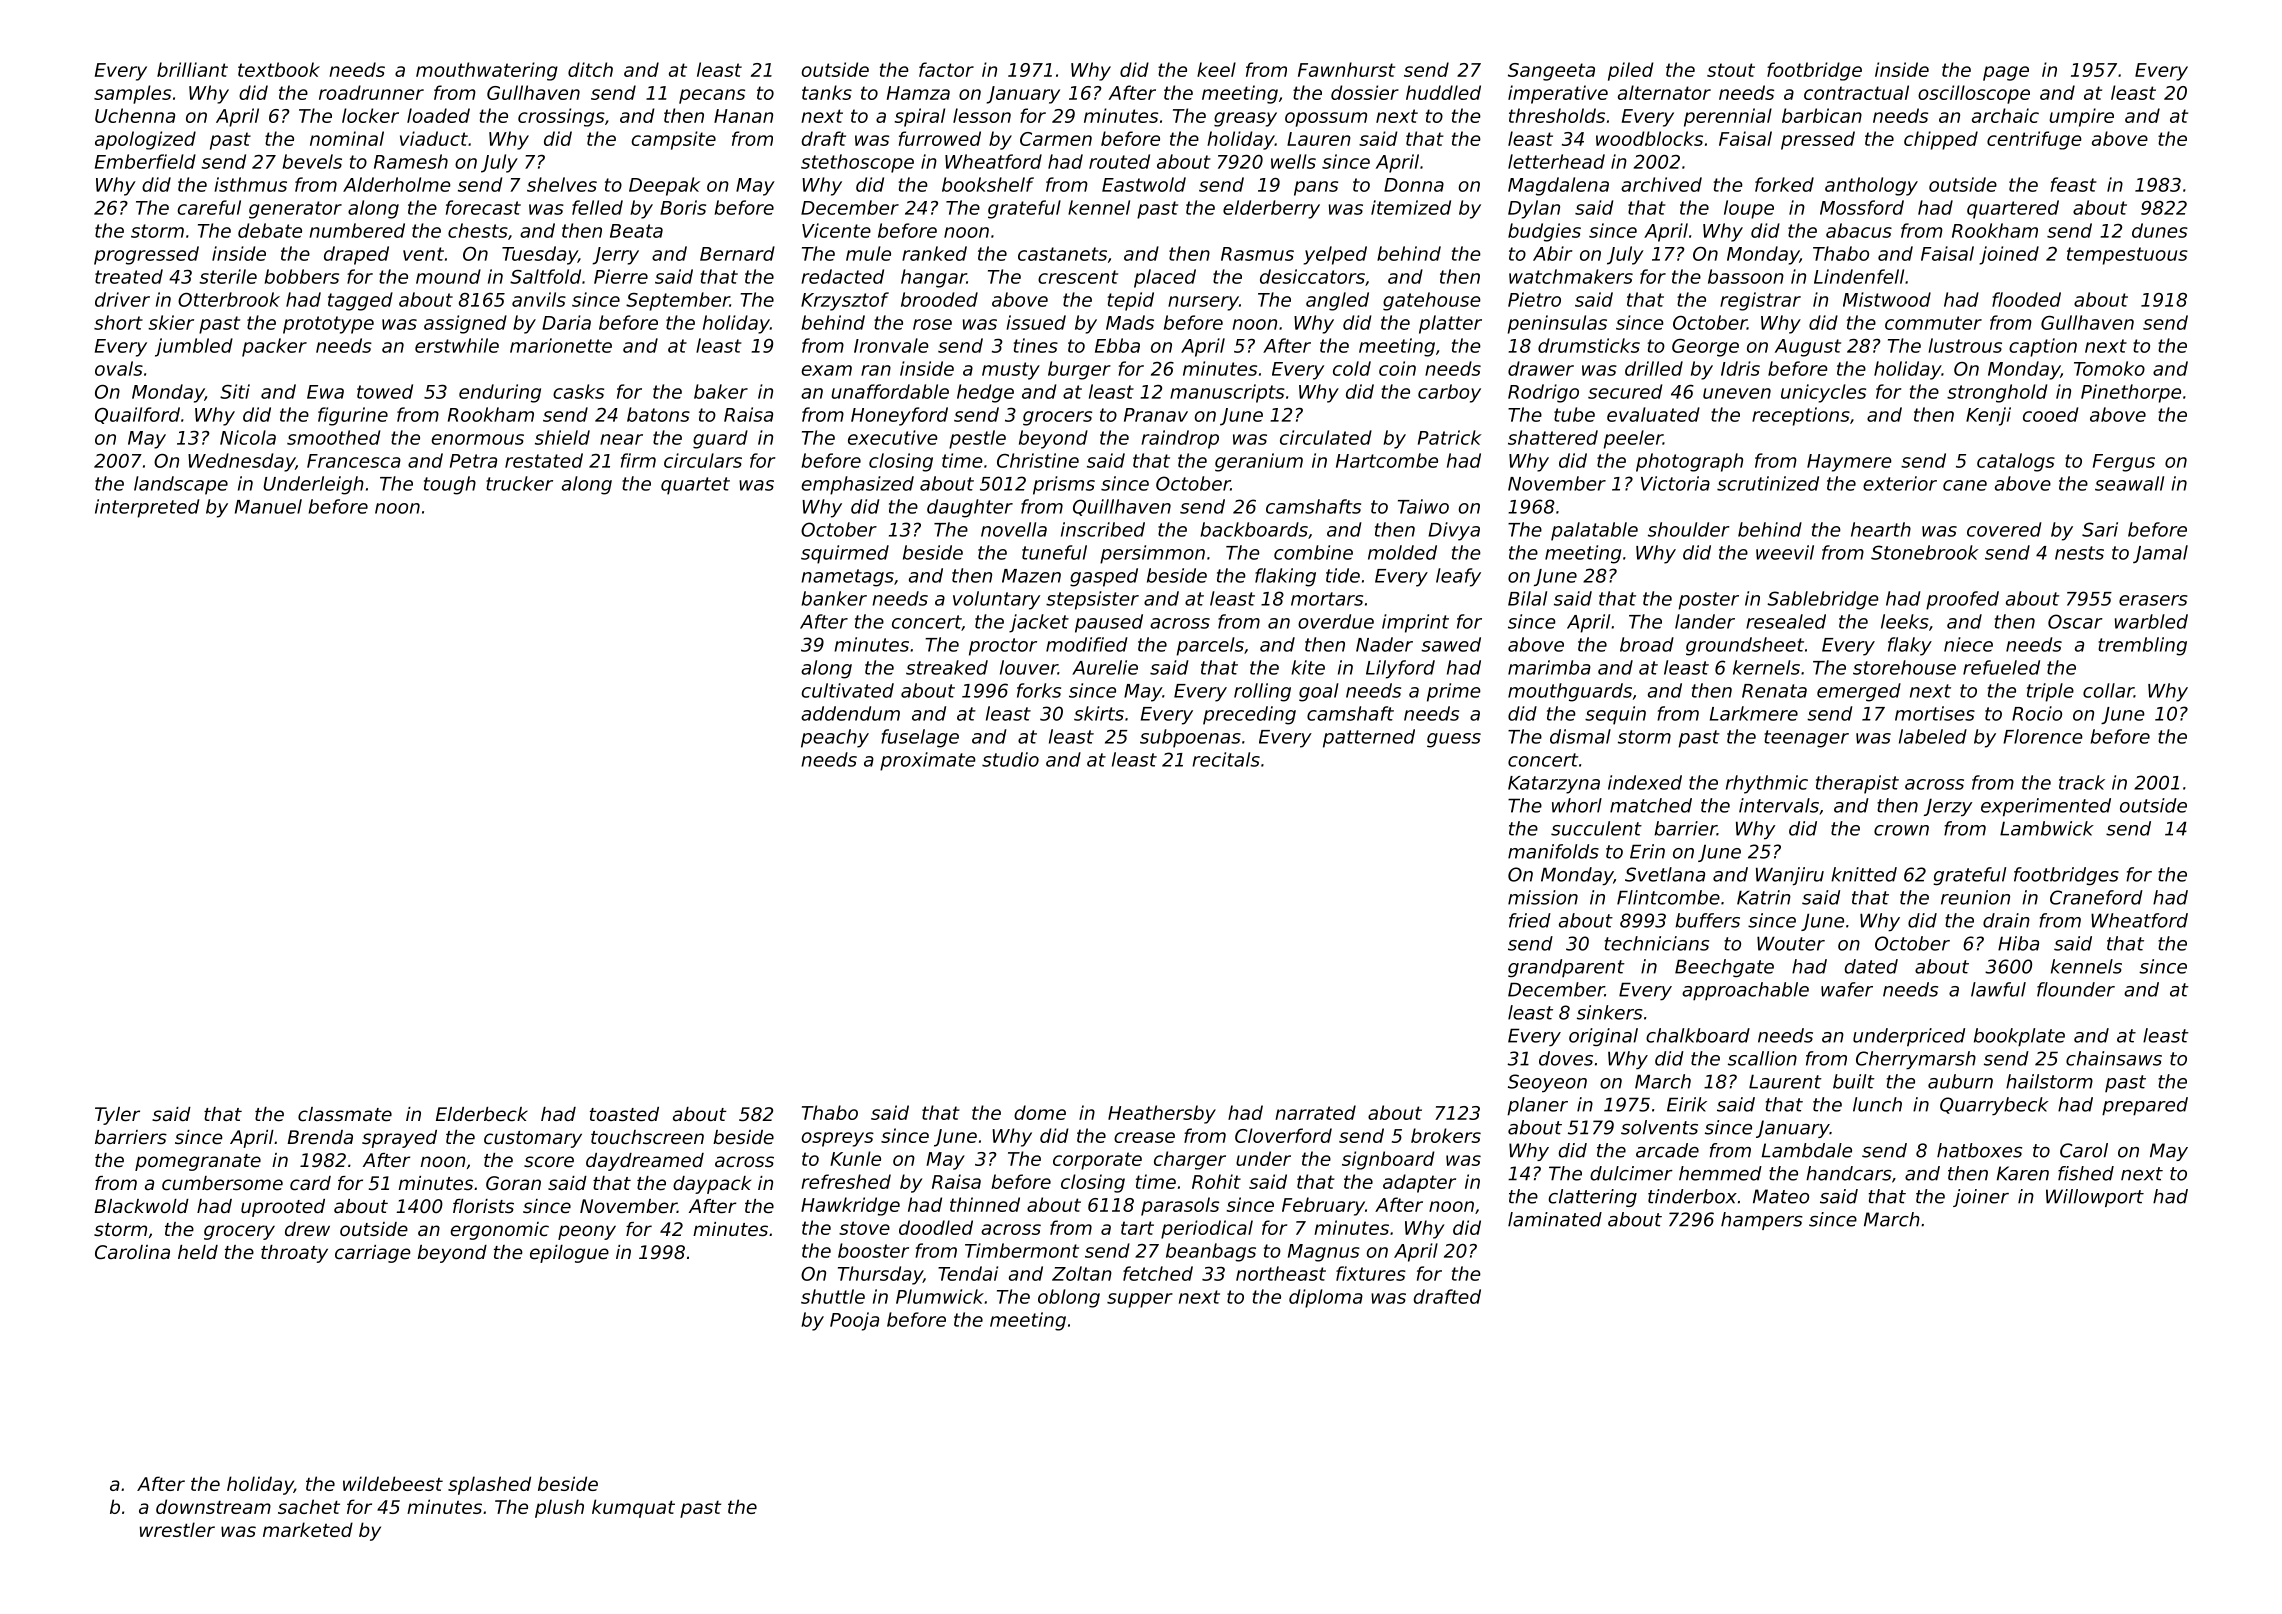 The image size is (2282, 1614). What do you see at coordinates (308, 1529) in the document?
I see `marketed` at bounding box center [308, 1529].
